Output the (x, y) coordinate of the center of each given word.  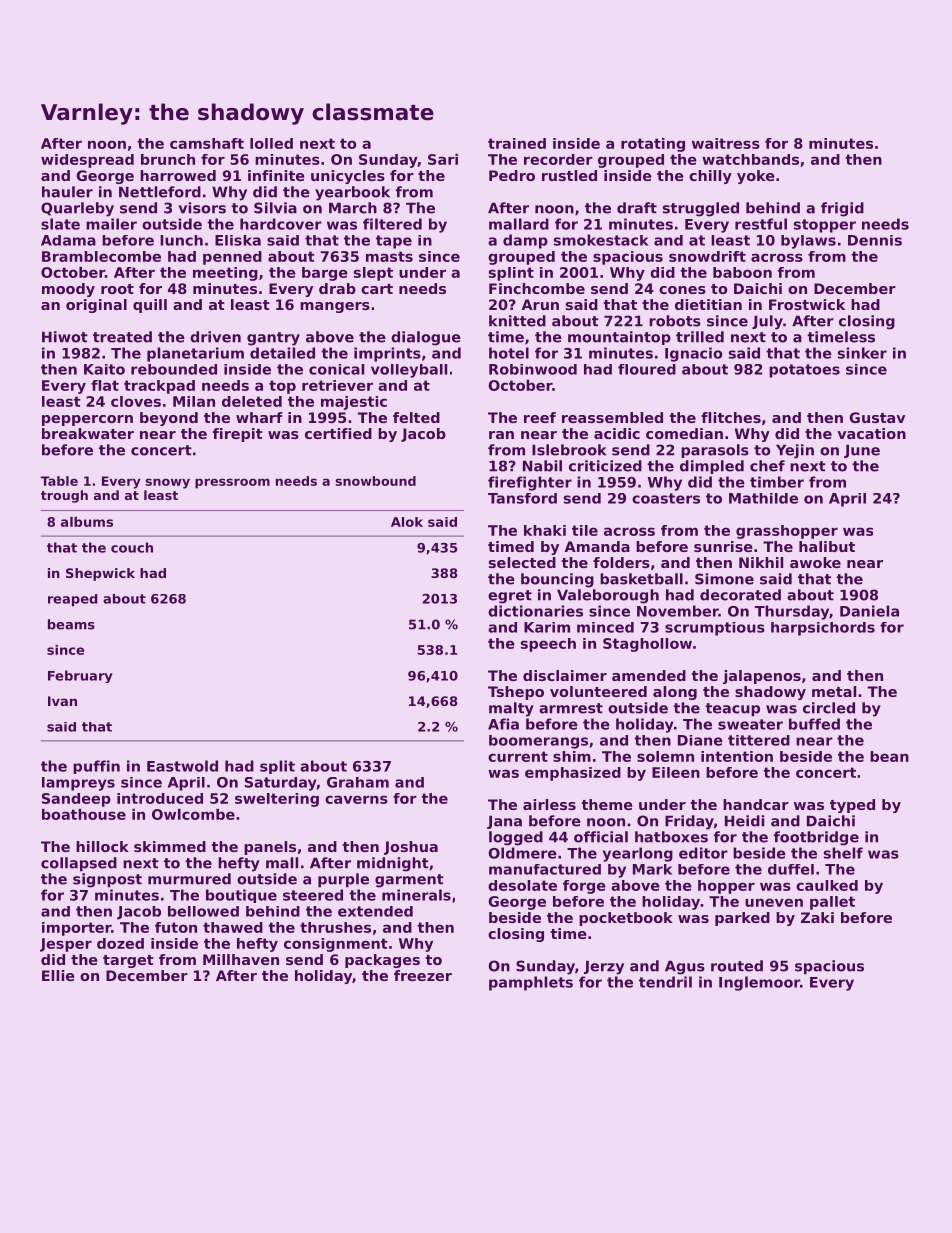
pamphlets (531, 983)
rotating (653, 145)
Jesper (66, 945)
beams (71, 624)
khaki (545, 530)
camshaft (207, 143)
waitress (726, 143)
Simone (724, 579)
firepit (238, 435)
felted (416, 417)
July (767, 322)
